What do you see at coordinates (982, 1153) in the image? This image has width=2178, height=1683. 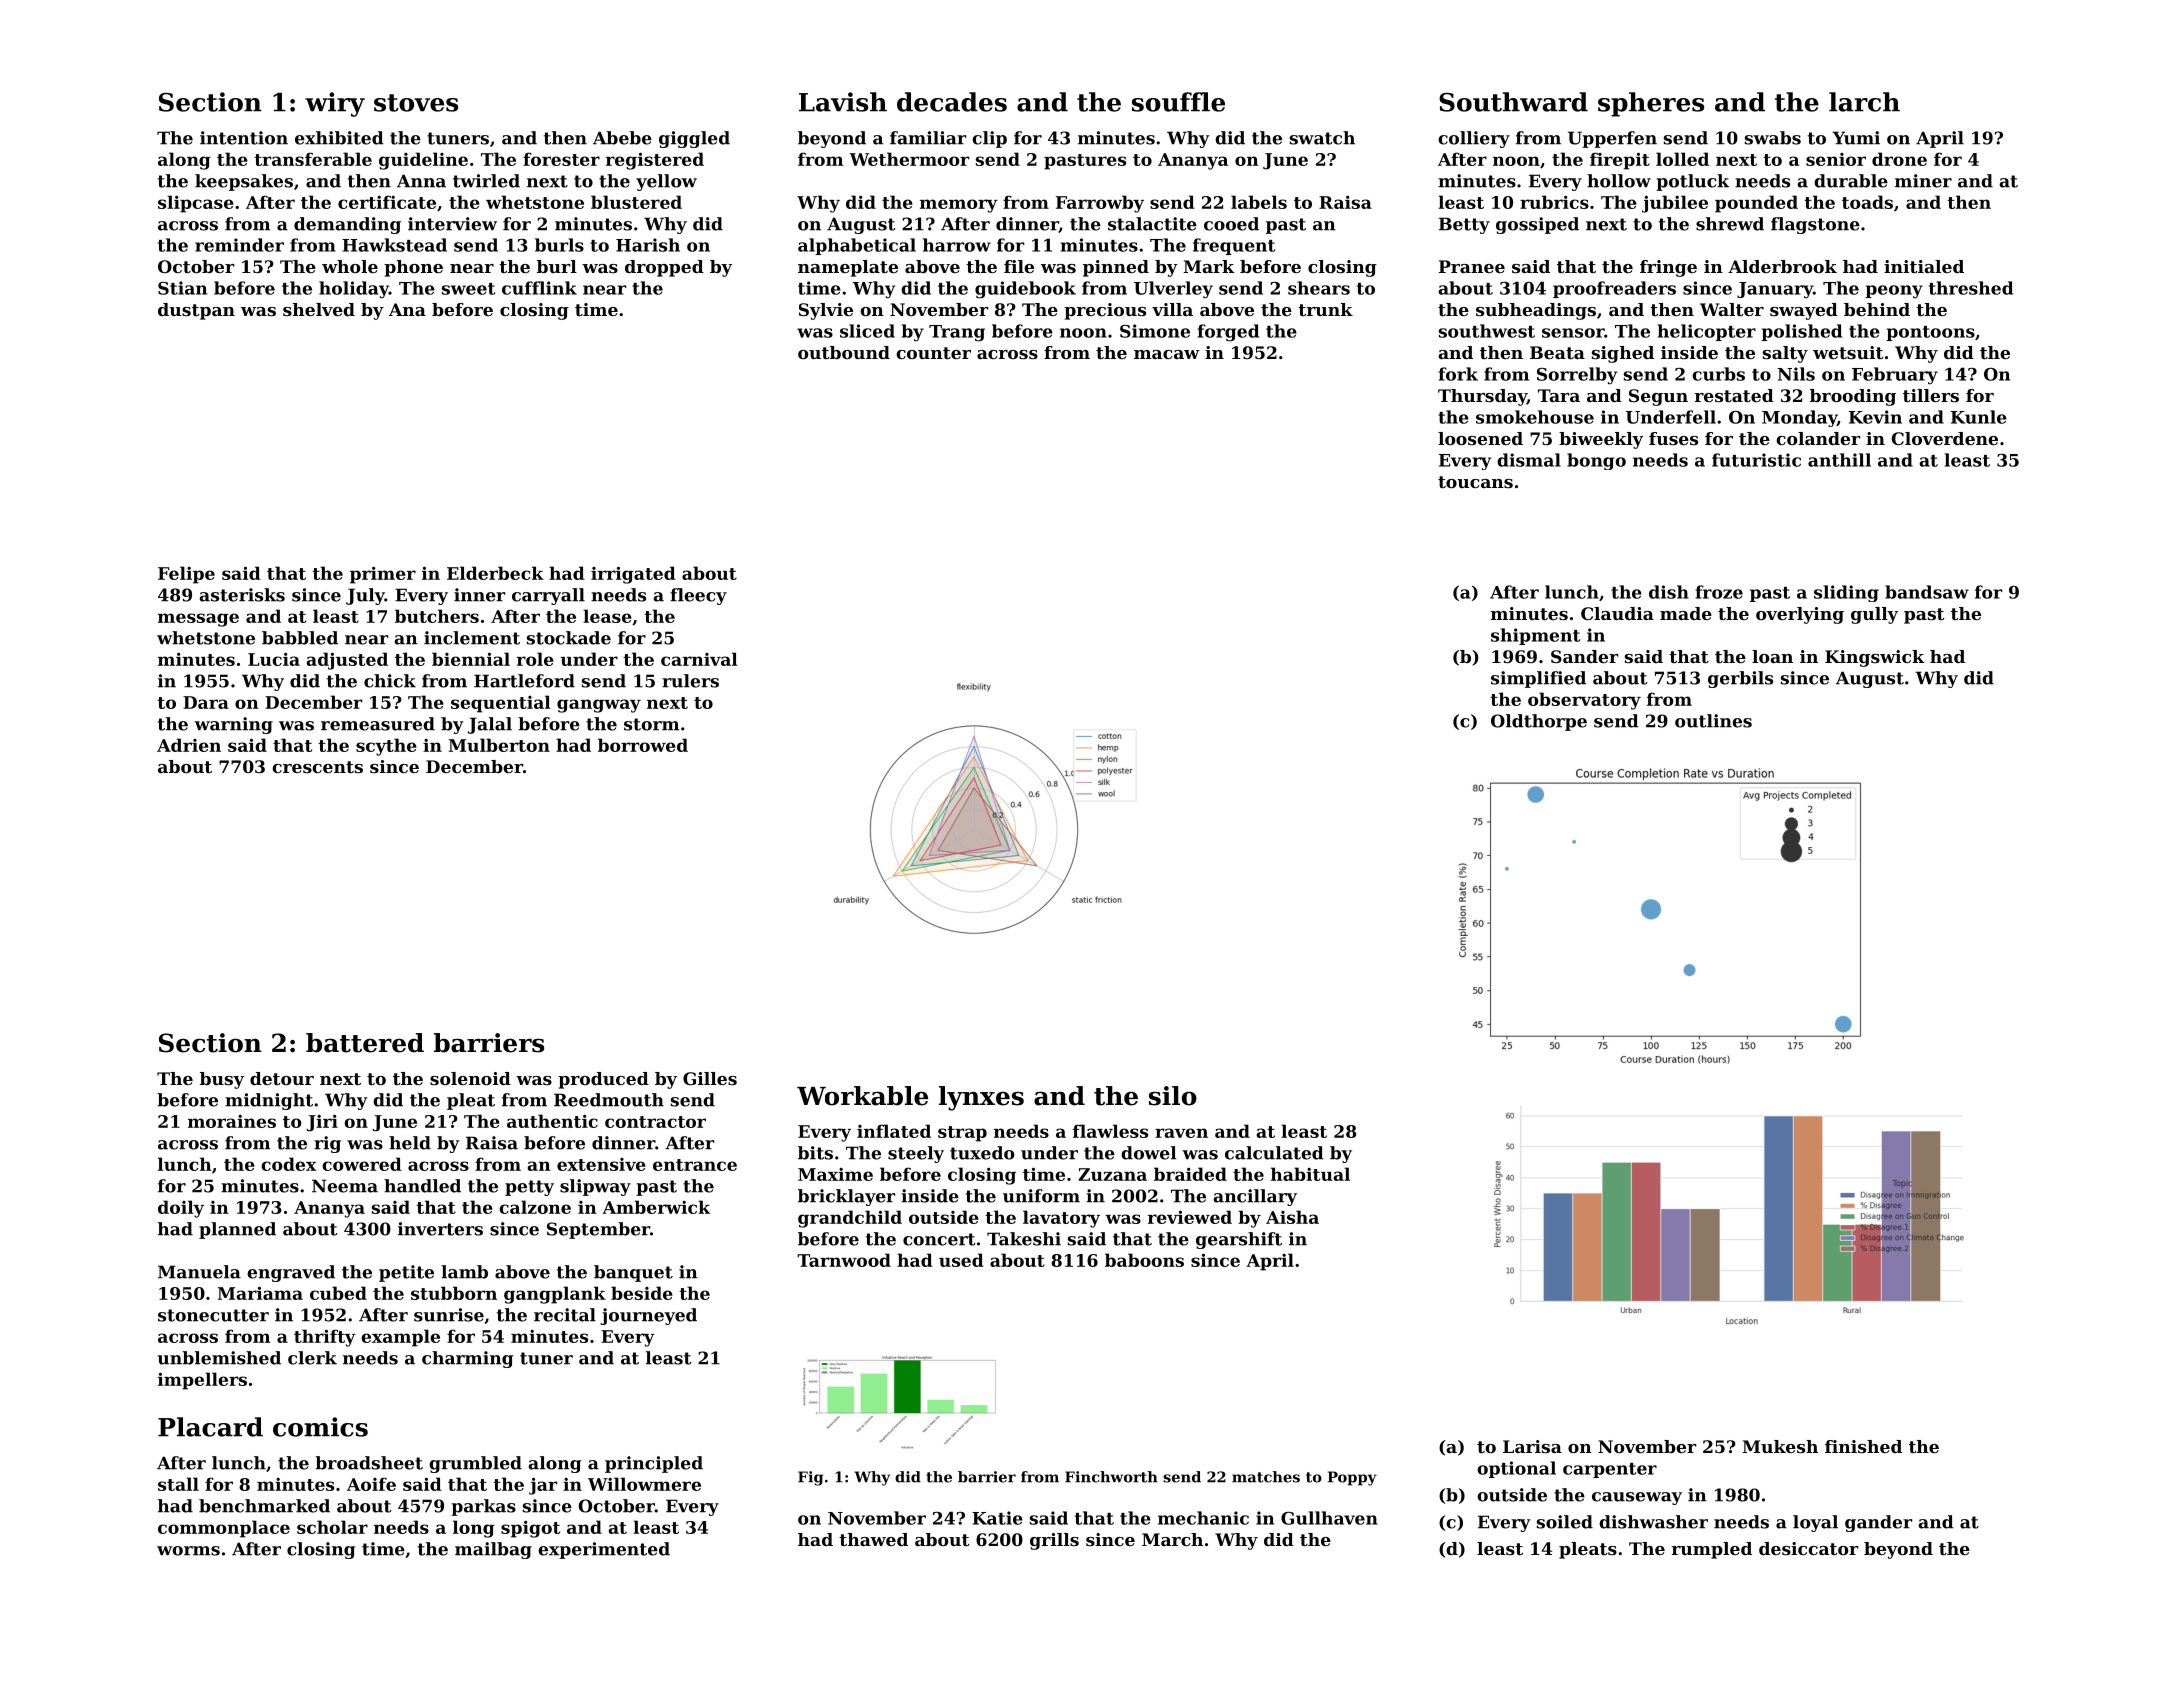 I see `tuxedo` at bounding box center [982, 1153].
